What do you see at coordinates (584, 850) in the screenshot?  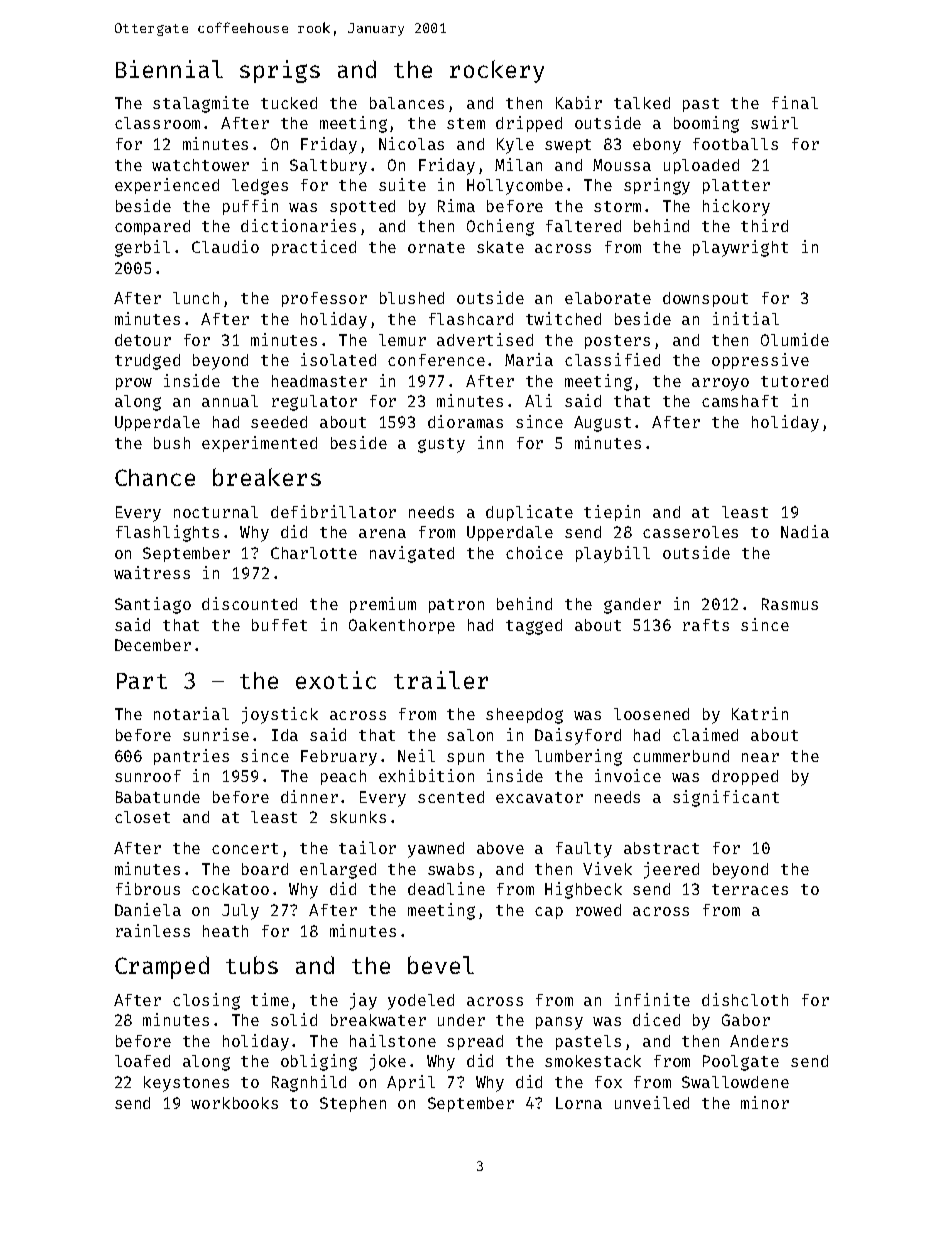 I see `faulty` at bounding box center [584, 850].
